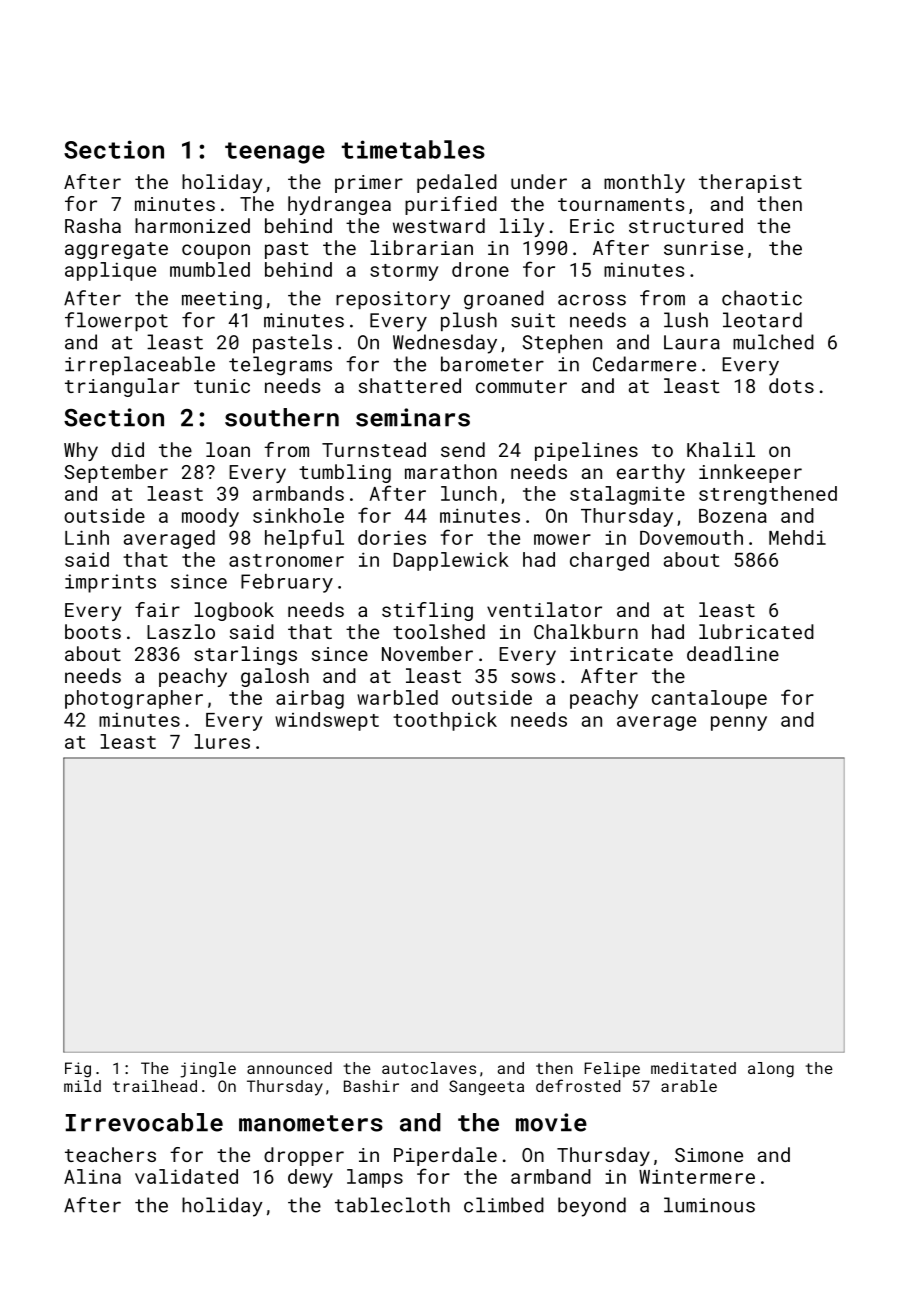 This document has height=1316, width=908. I want to click on windswept, so click(327, 721).
